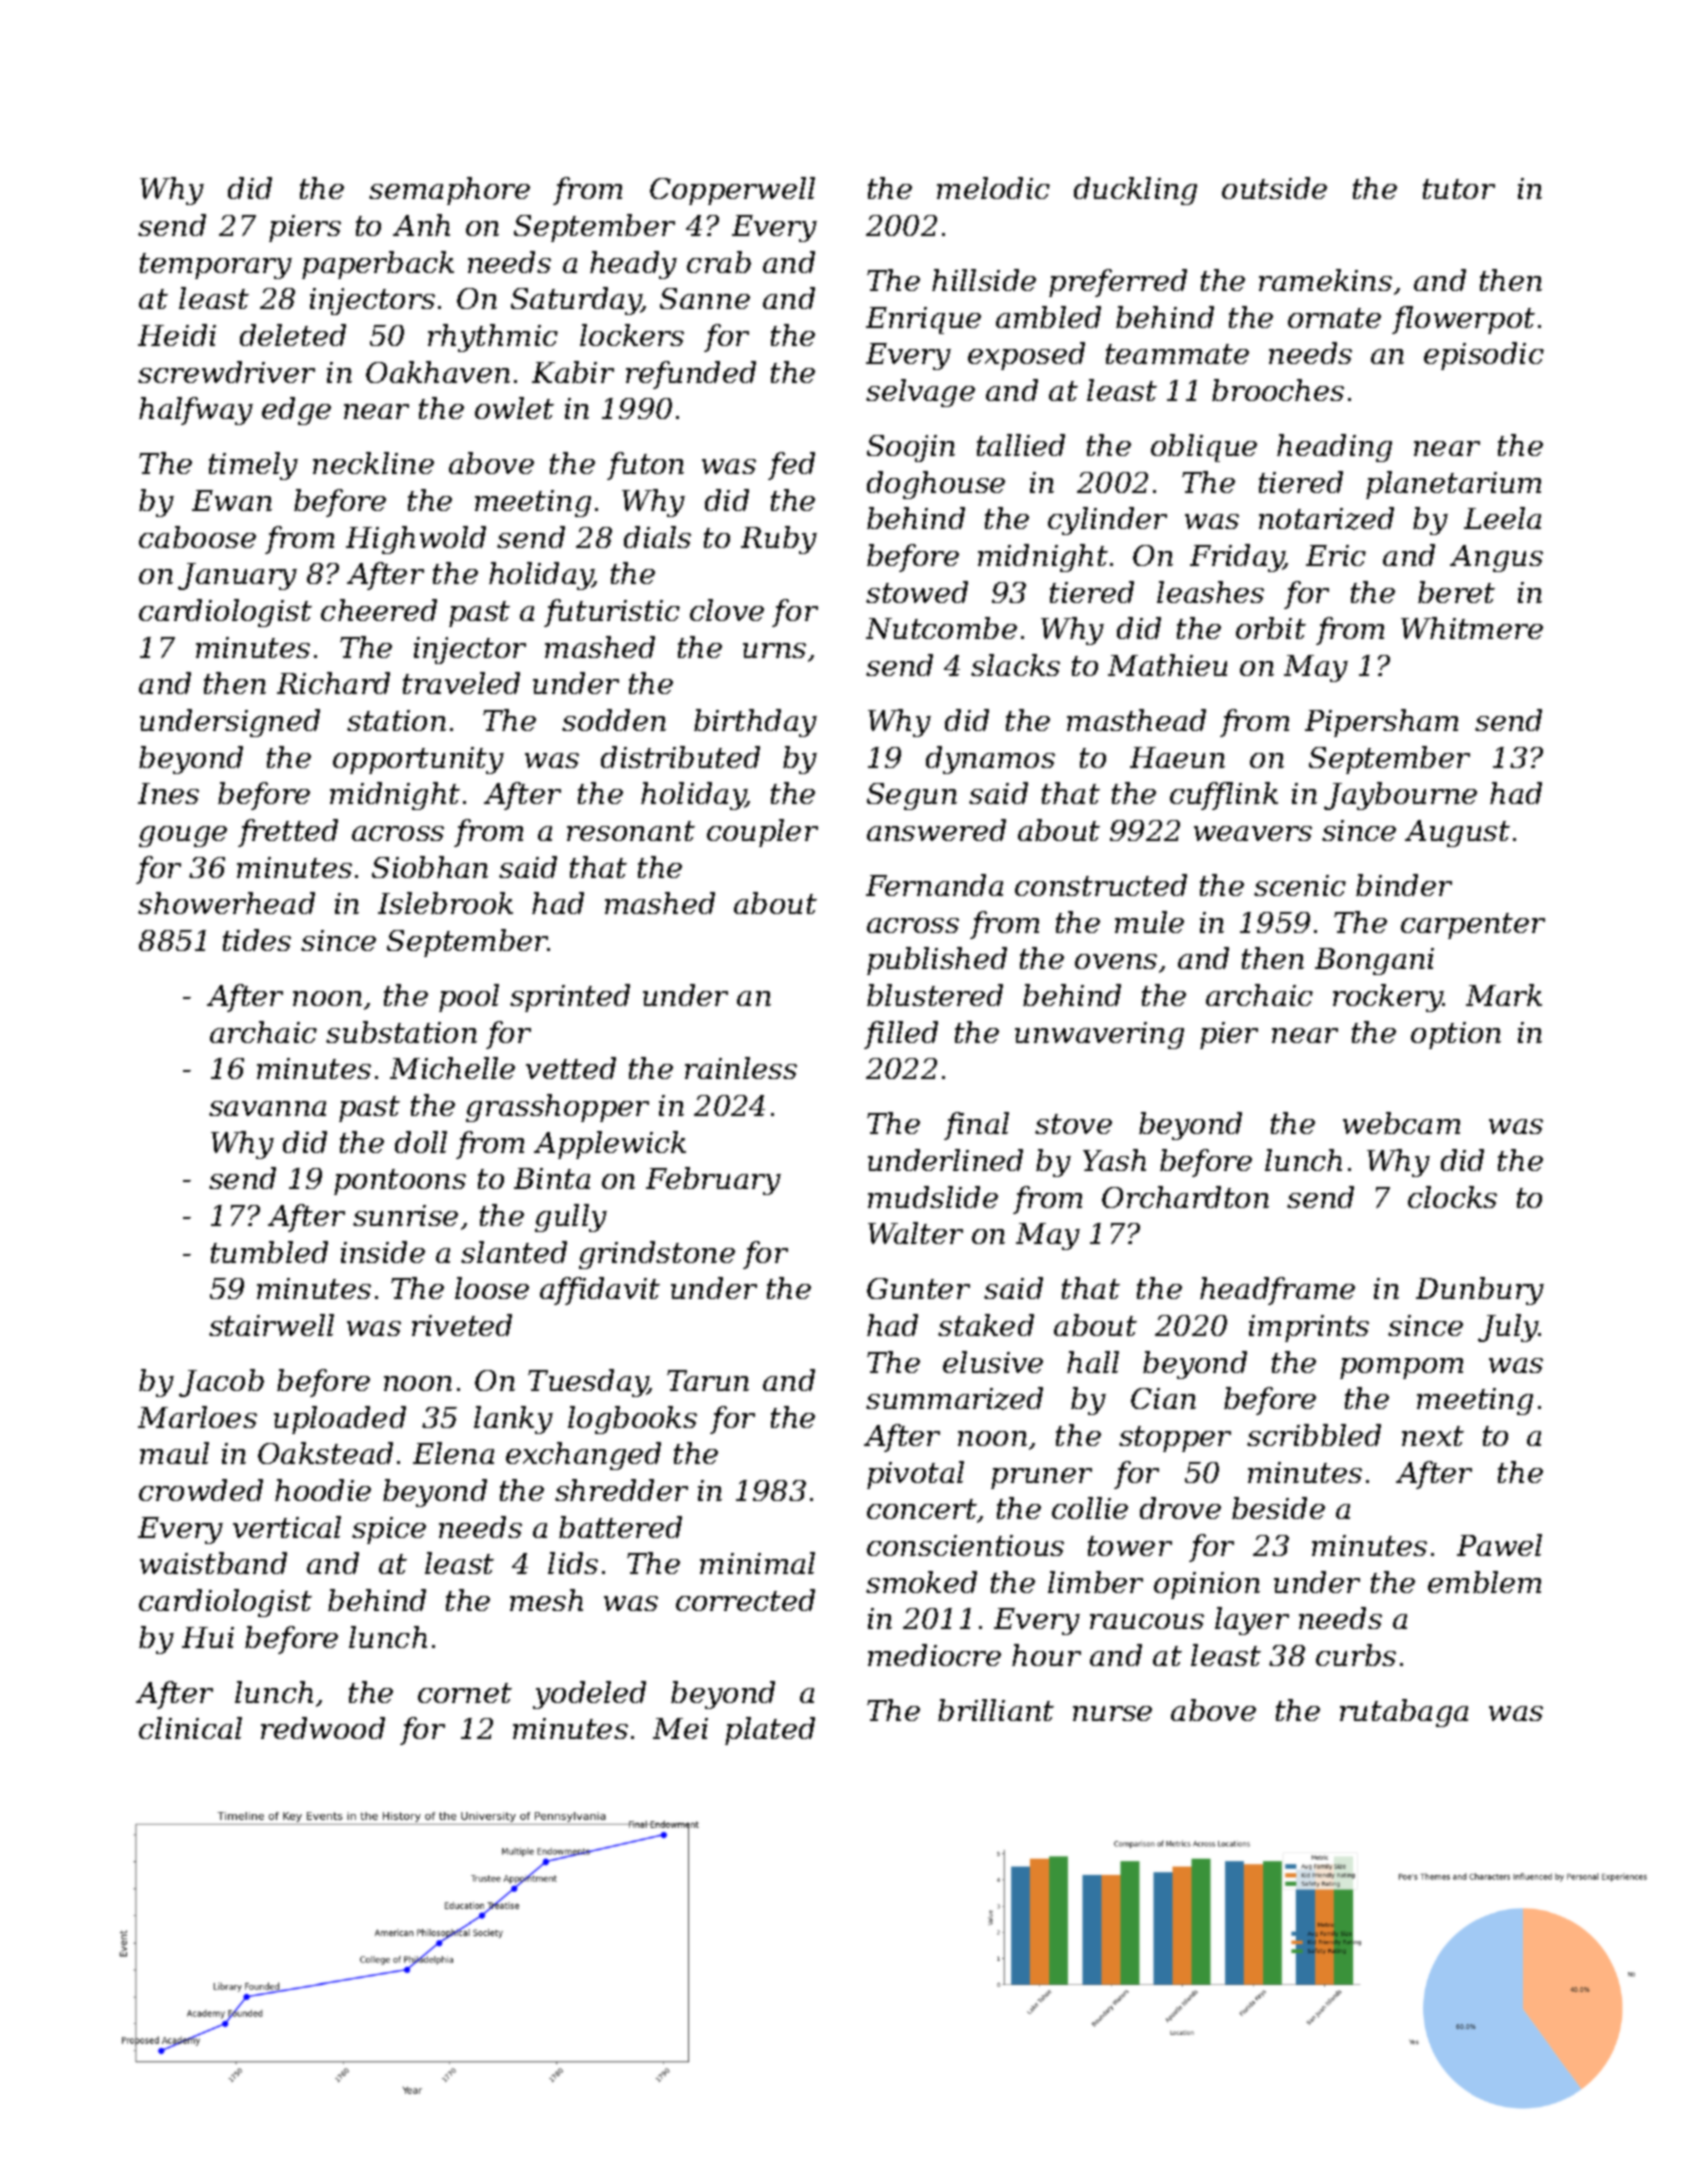 This screenshot has width=1683, height=2178. I want to click on Jacob, so click(221, 1383).
